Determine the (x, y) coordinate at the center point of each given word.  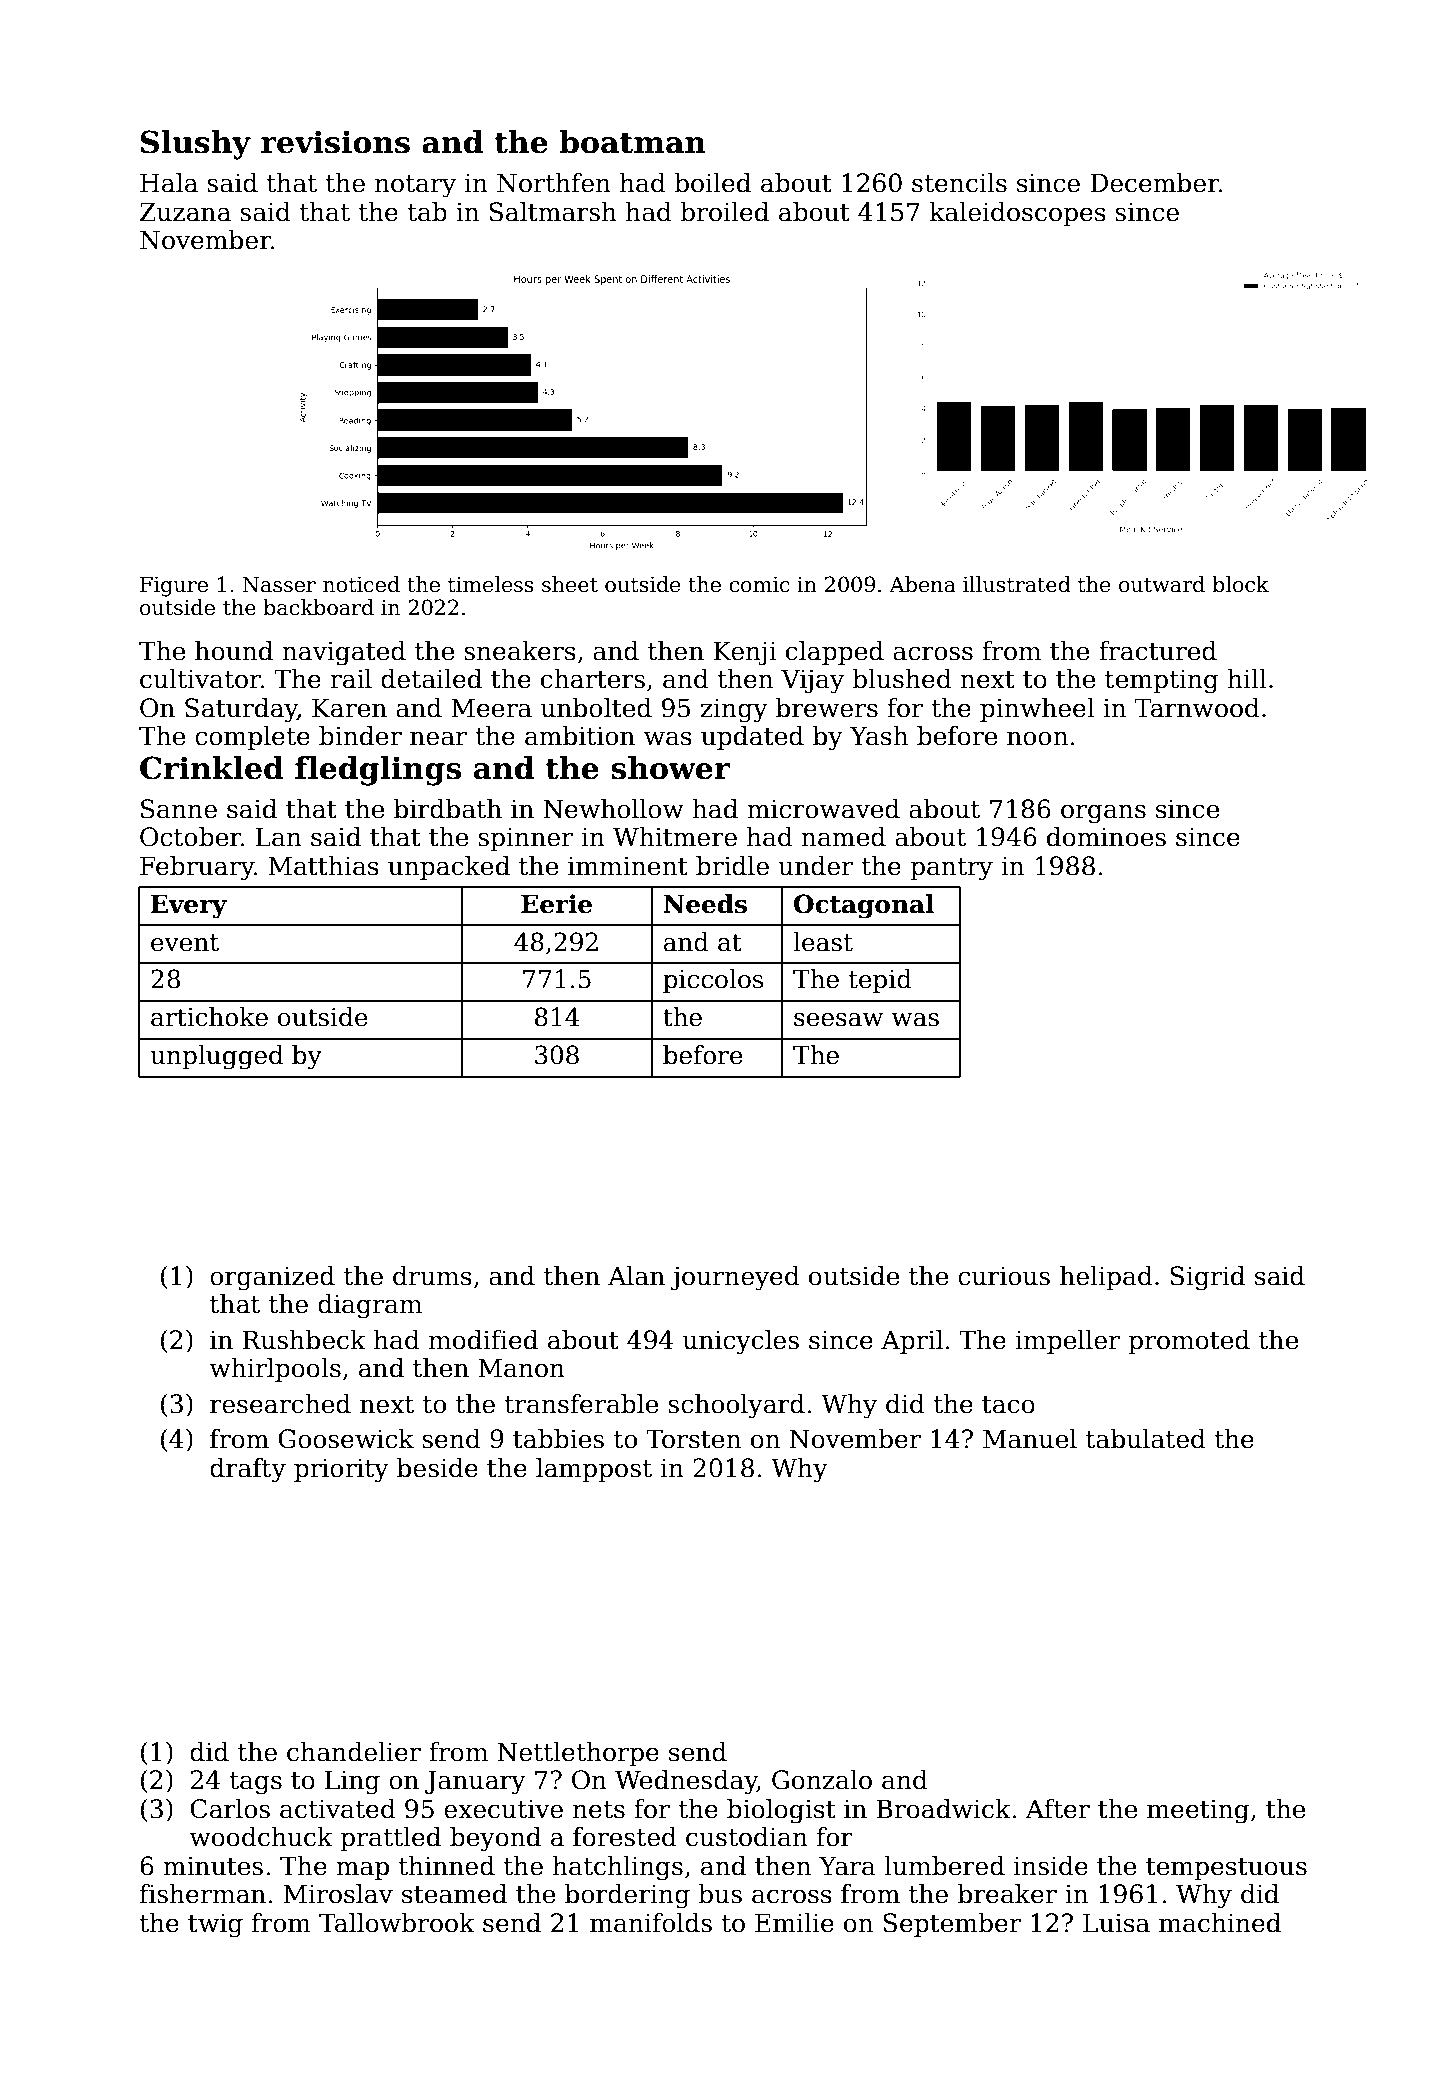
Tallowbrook (397, 1923)
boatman (632, 142)
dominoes (1106, 837)
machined (1220, 1923)
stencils (959, 183)
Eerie (556, 904)
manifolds (651, 1923)
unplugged (216, 1057)
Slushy (196, 145)
